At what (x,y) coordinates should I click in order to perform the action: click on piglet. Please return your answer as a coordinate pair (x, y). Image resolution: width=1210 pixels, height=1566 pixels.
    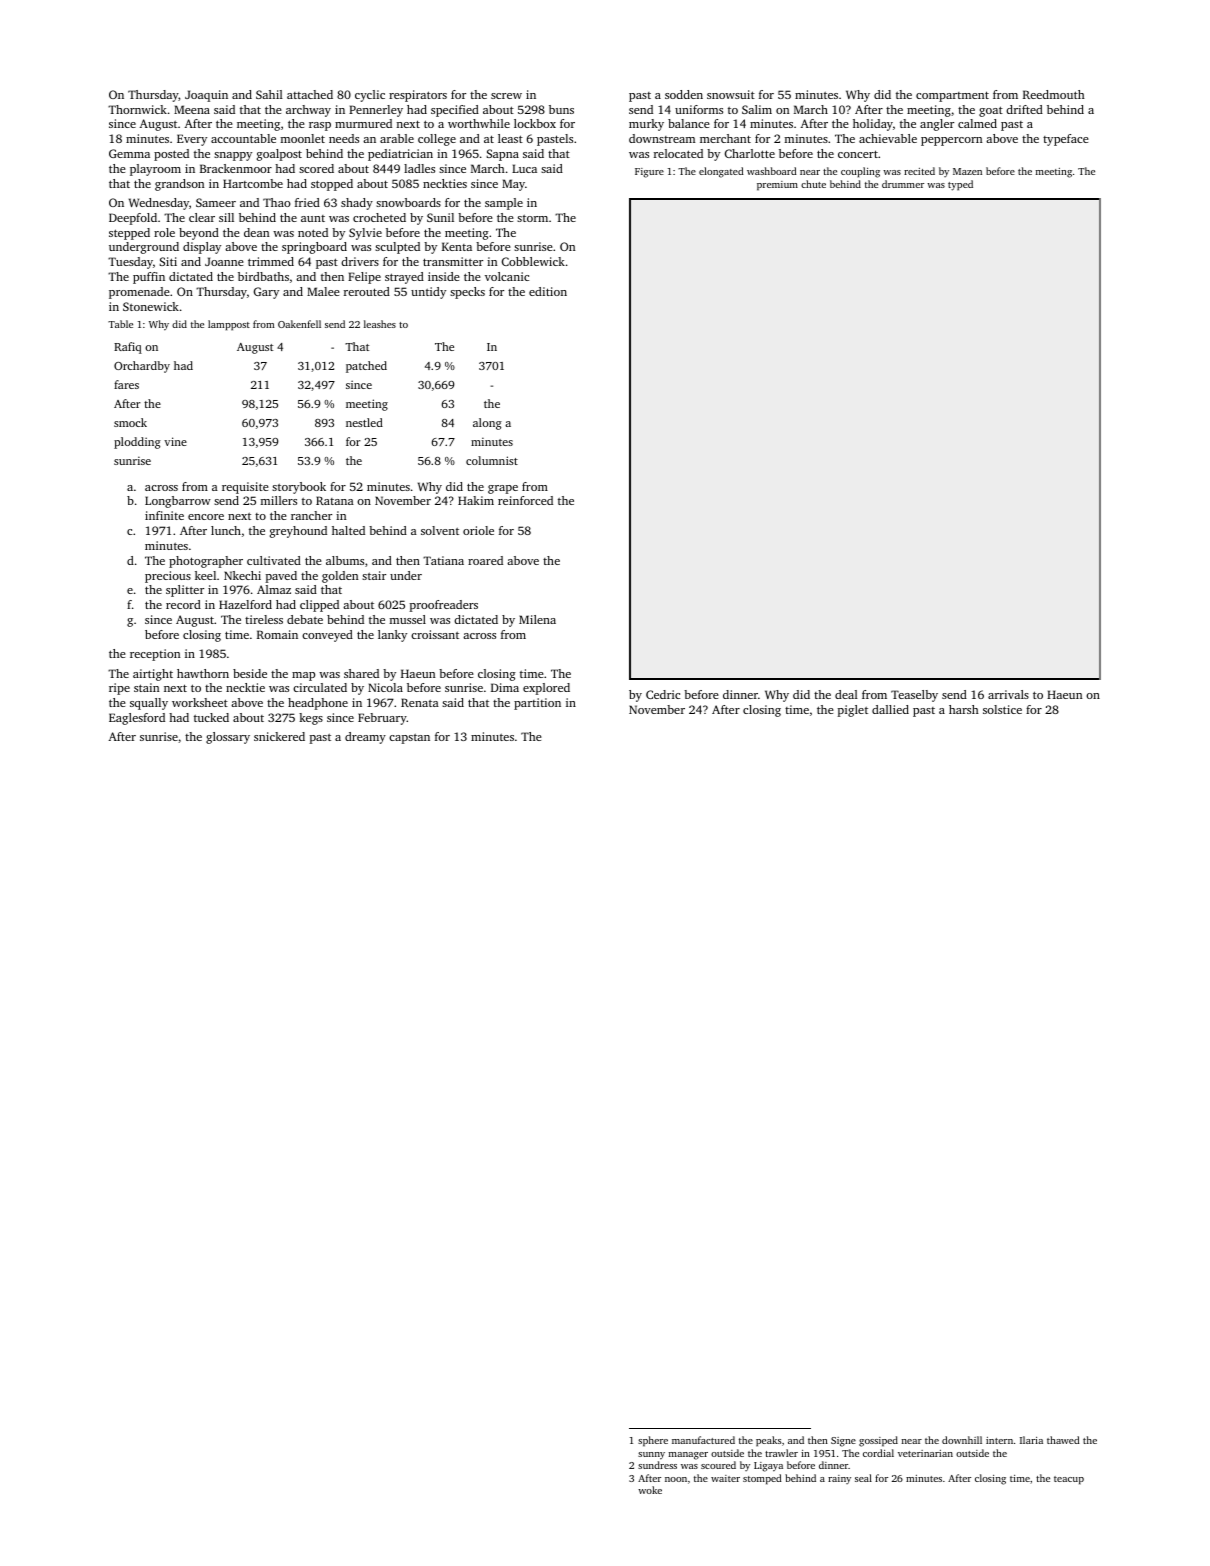
    Looking at the image, I should click on (852, 711).
